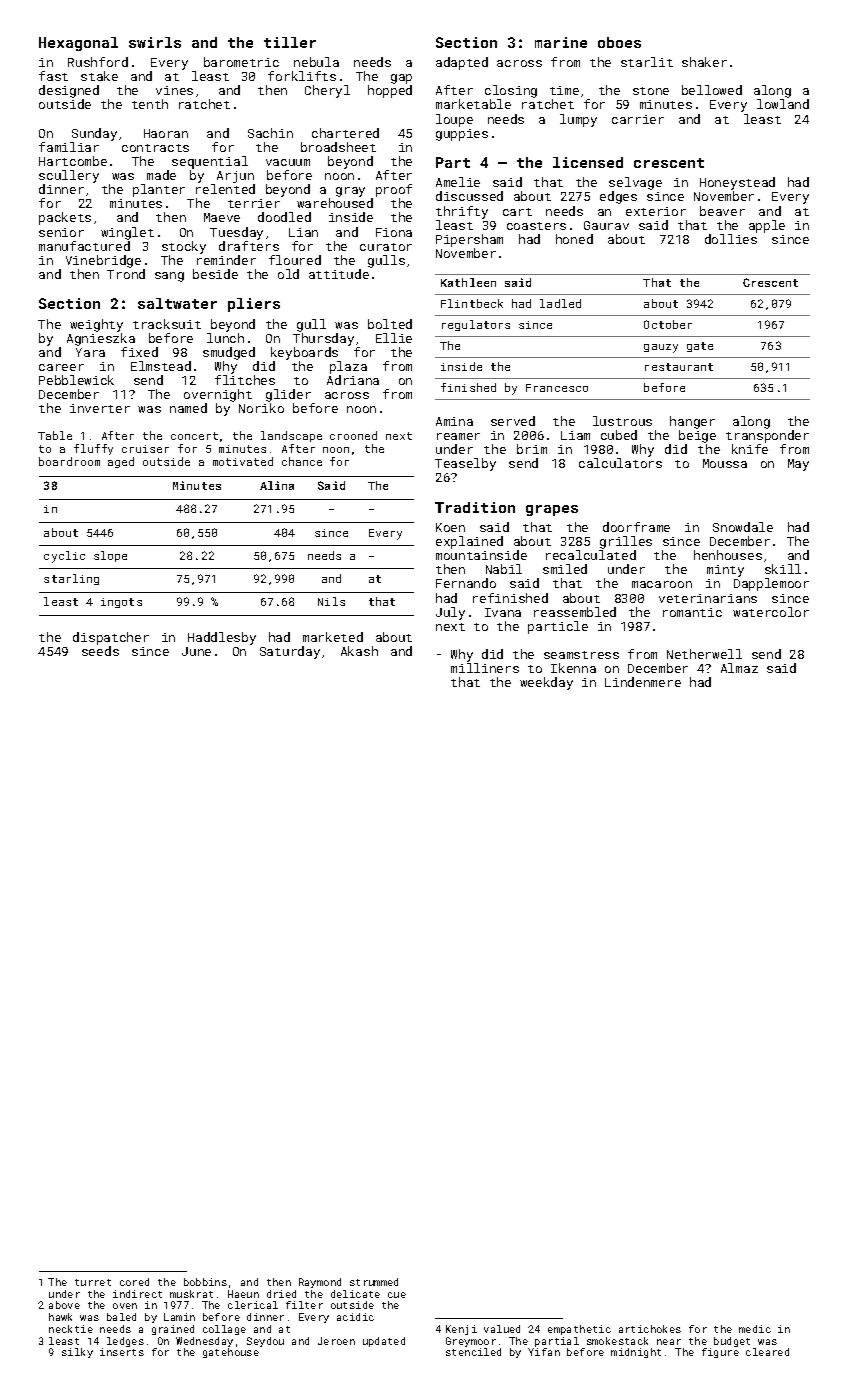 The width and height of the page is (849, 1400). Describe the element at coordinates (473, 1352) in the page. I see `stenciled` at that location.
